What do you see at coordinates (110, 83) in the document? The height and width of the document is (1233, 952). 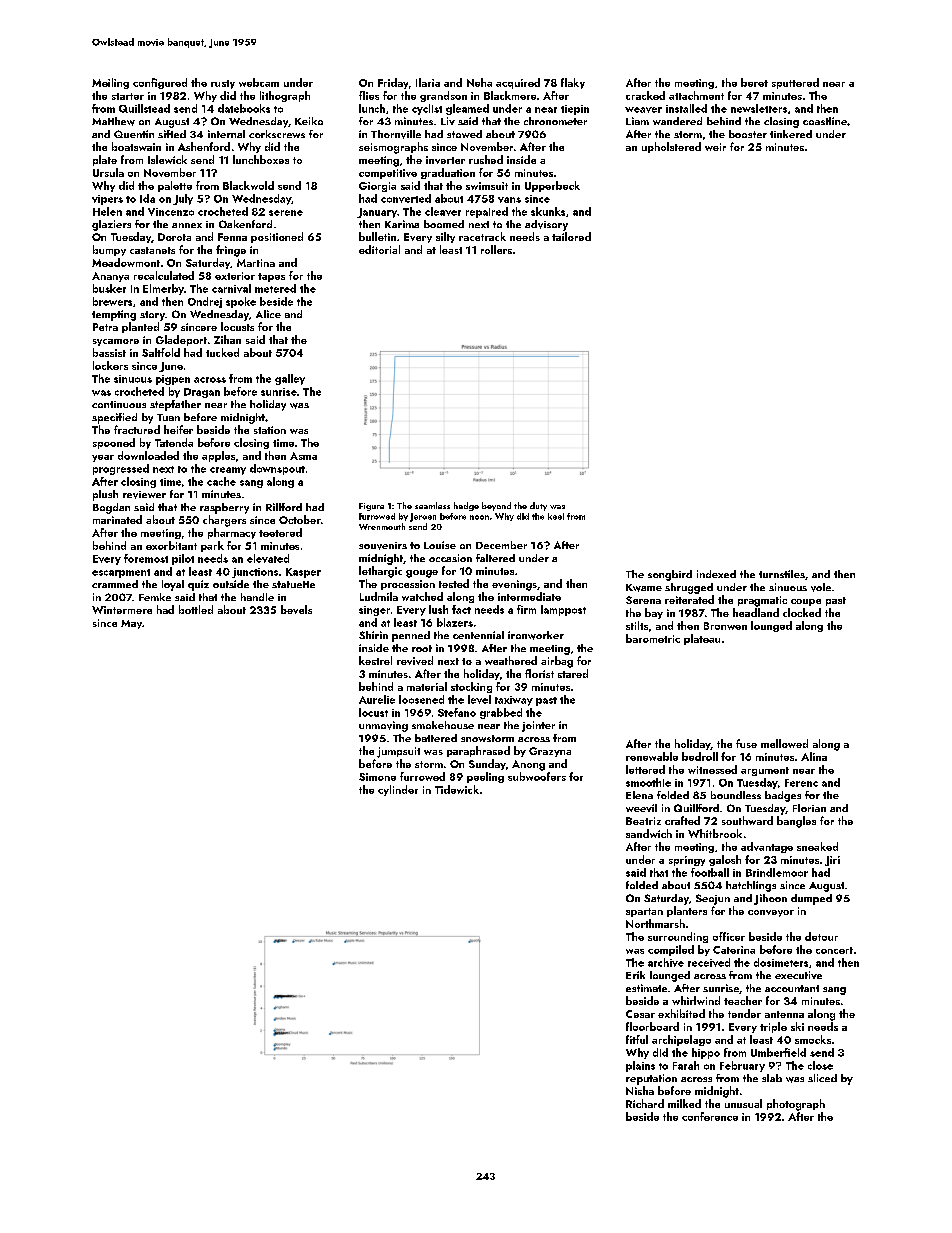 I see `Meiling` at bounding box center [110, 83].
